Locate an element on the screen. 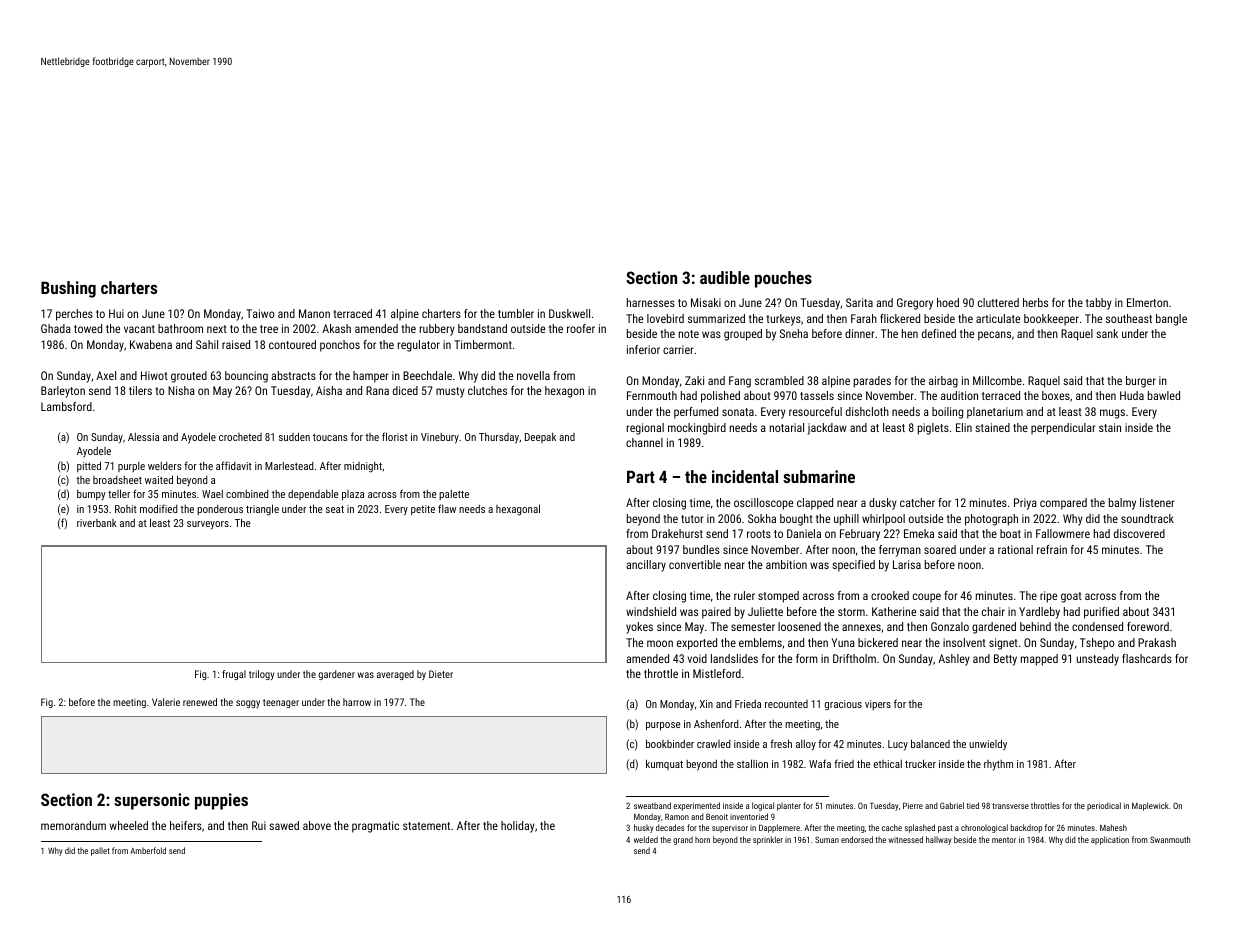  pragmatic is located at coordinates (375, 827).
